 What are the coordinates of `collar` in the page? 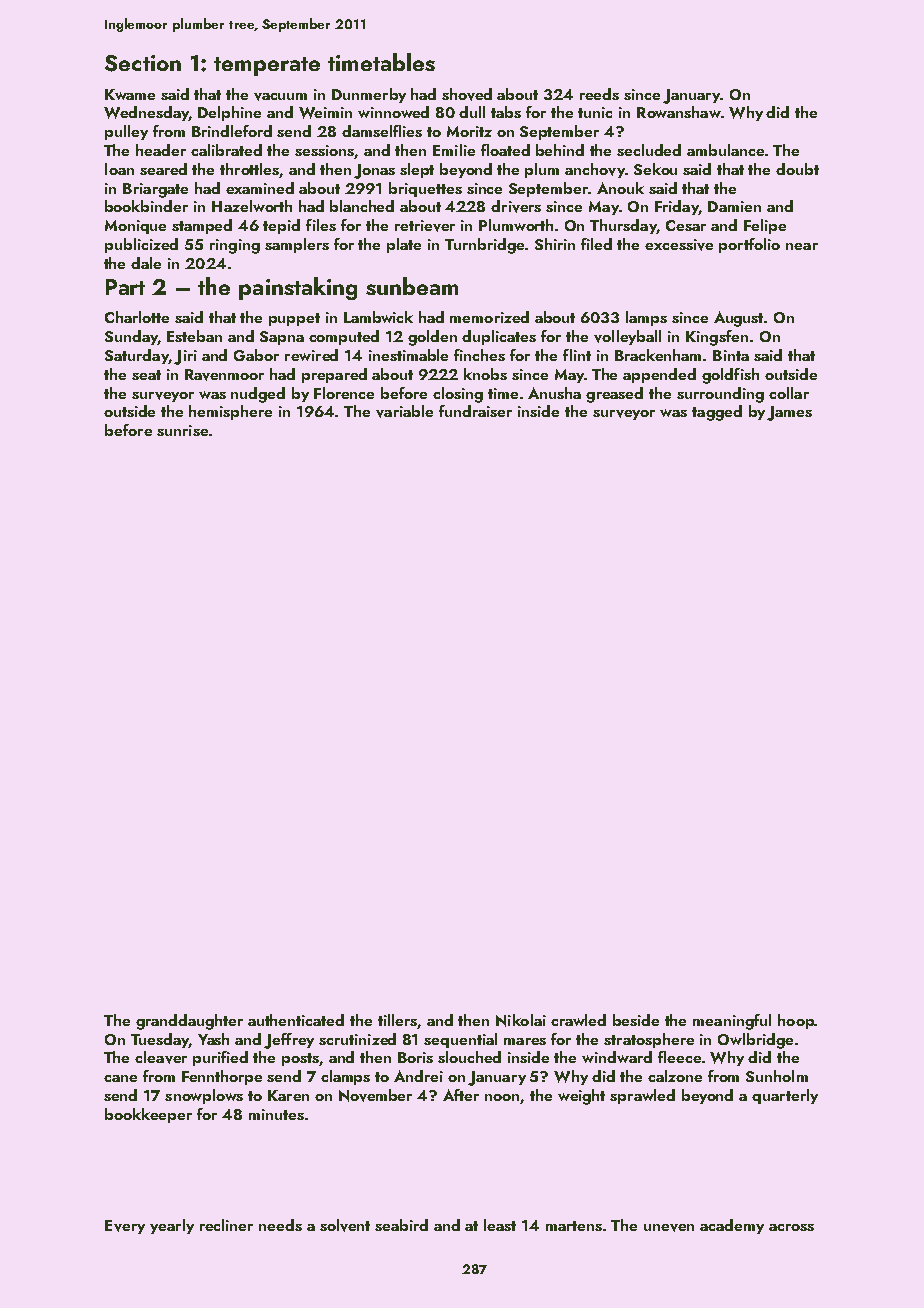 It's located at (789, 393).
